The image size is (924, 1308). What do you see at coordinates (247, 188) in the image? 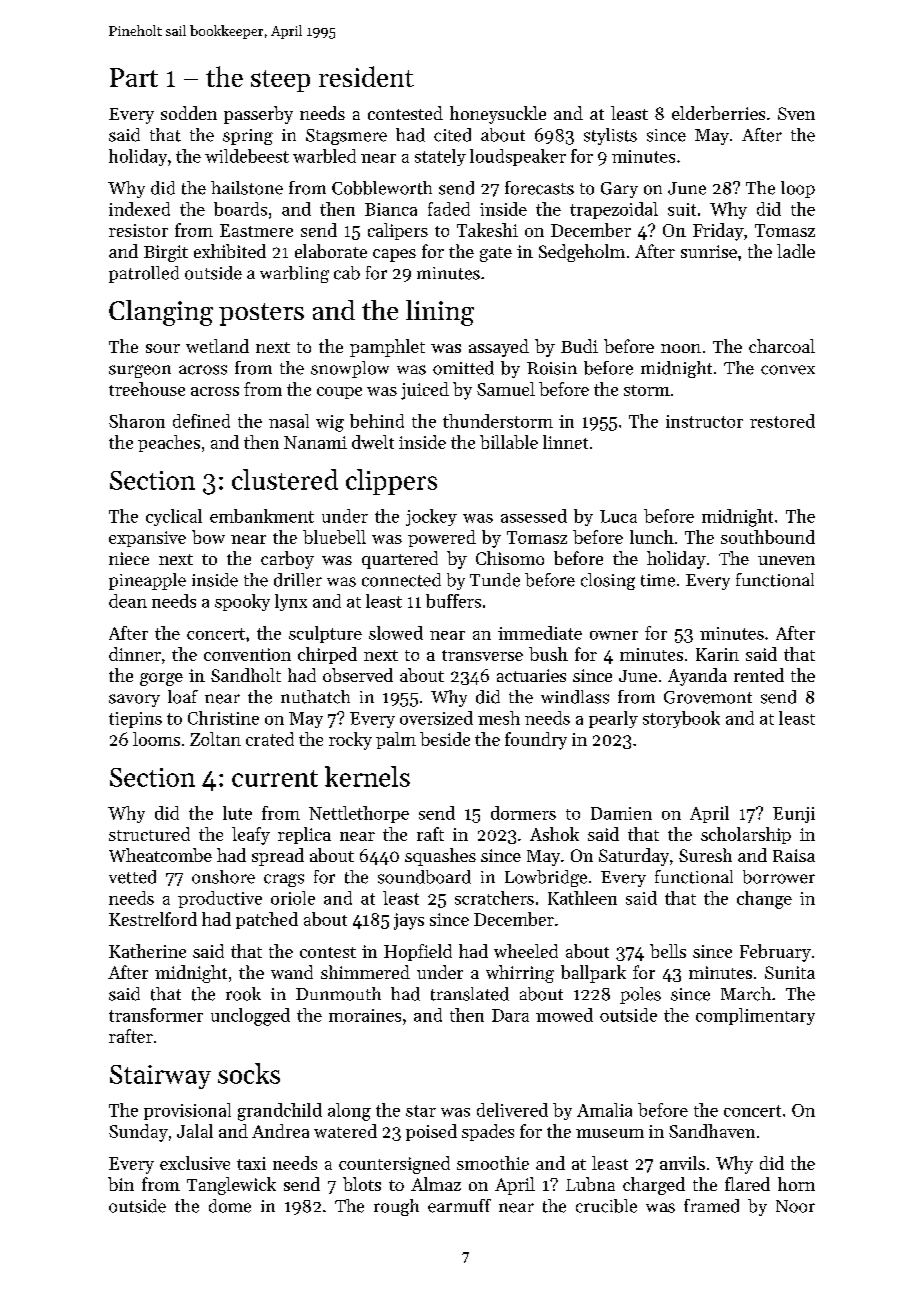
I see `hailstone` at bounding box center [247, 188].
